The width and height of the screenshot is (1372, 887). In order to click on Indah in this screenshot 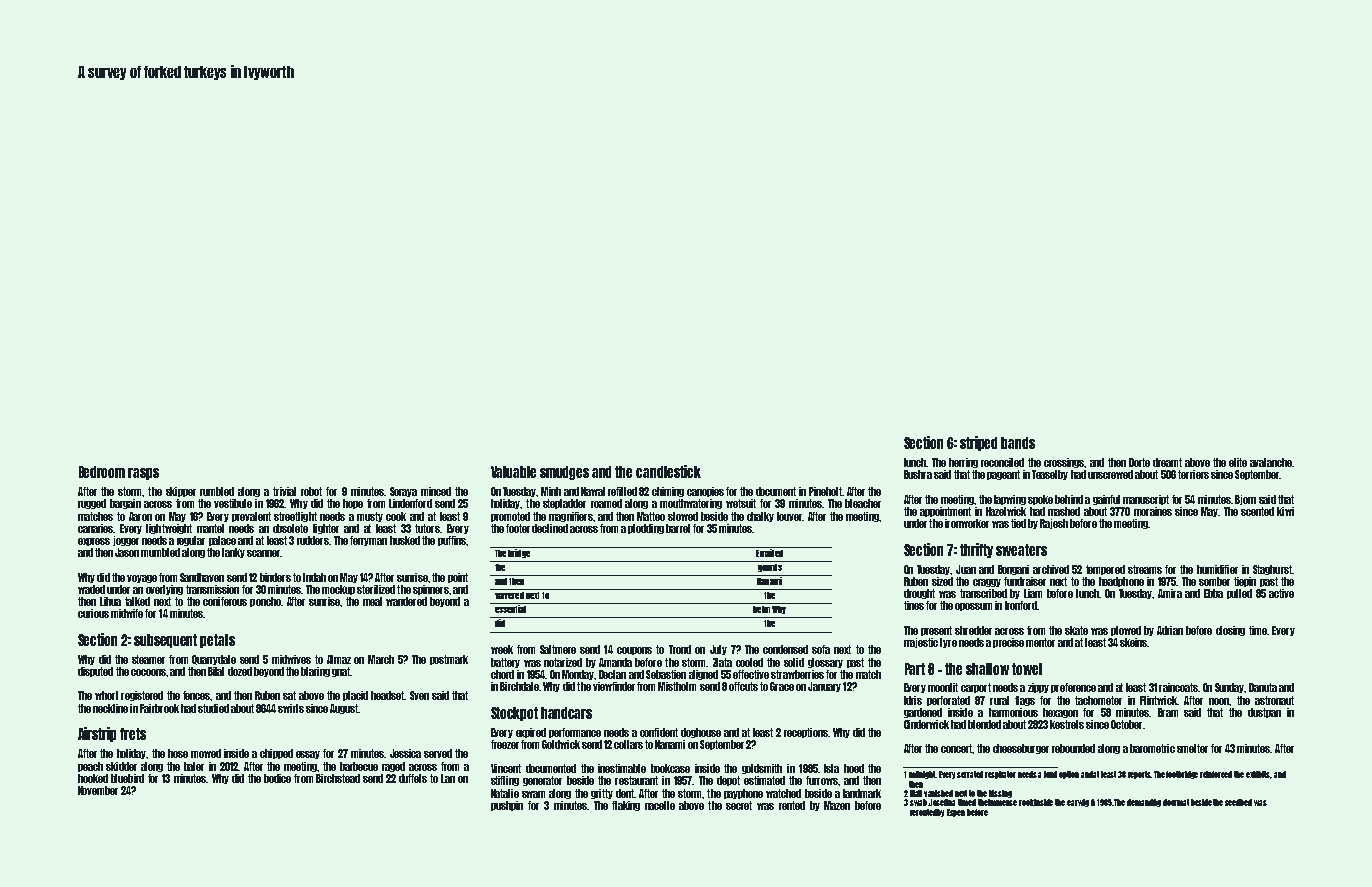, I will do `click(314, 577)`.
